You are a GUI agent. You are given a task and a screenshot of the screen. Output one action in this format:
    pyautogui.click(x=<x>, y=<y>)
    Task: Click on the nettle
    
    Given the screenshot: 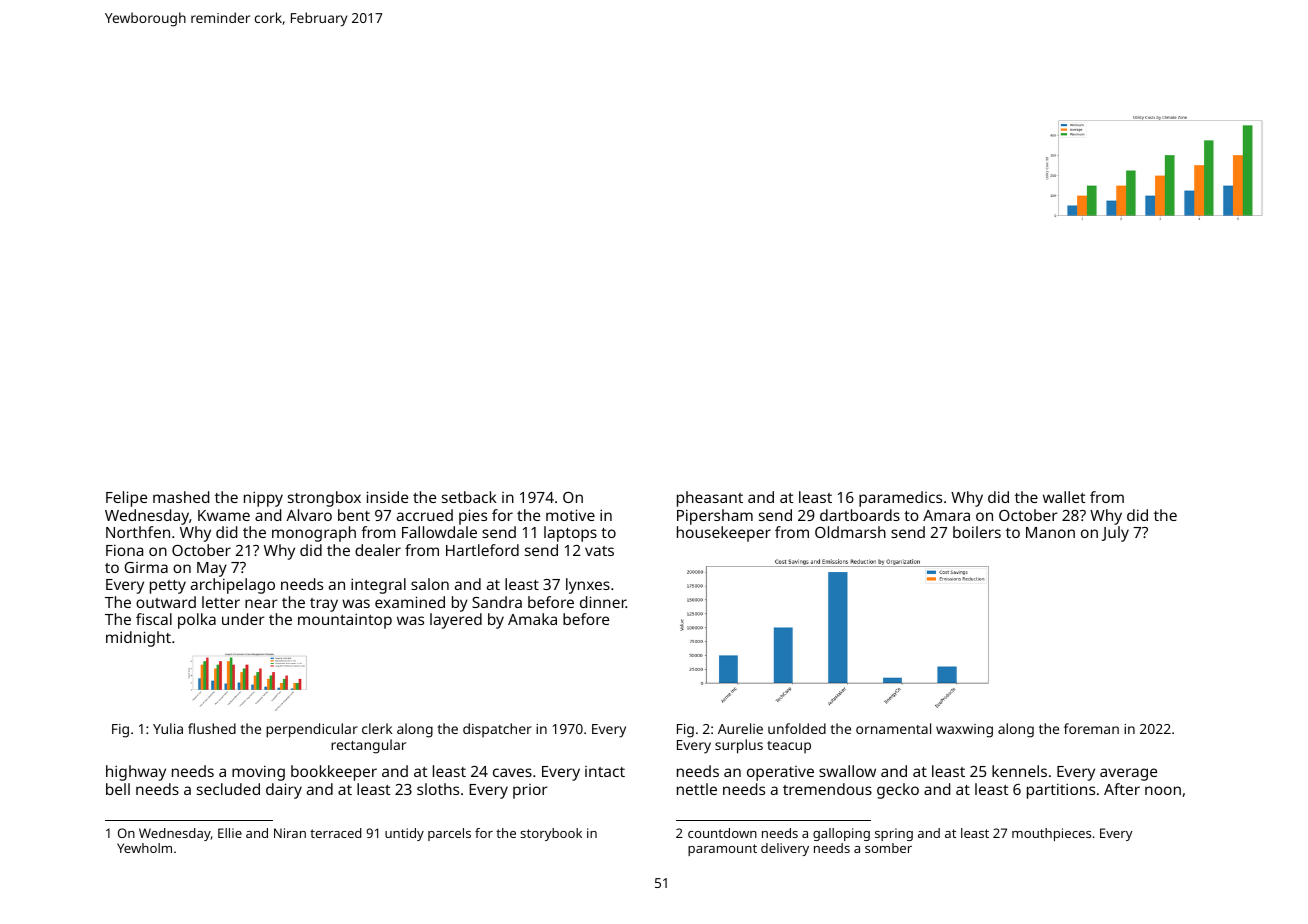 What is the action you would take?
    pyautogui.click(x=697, y=789)
